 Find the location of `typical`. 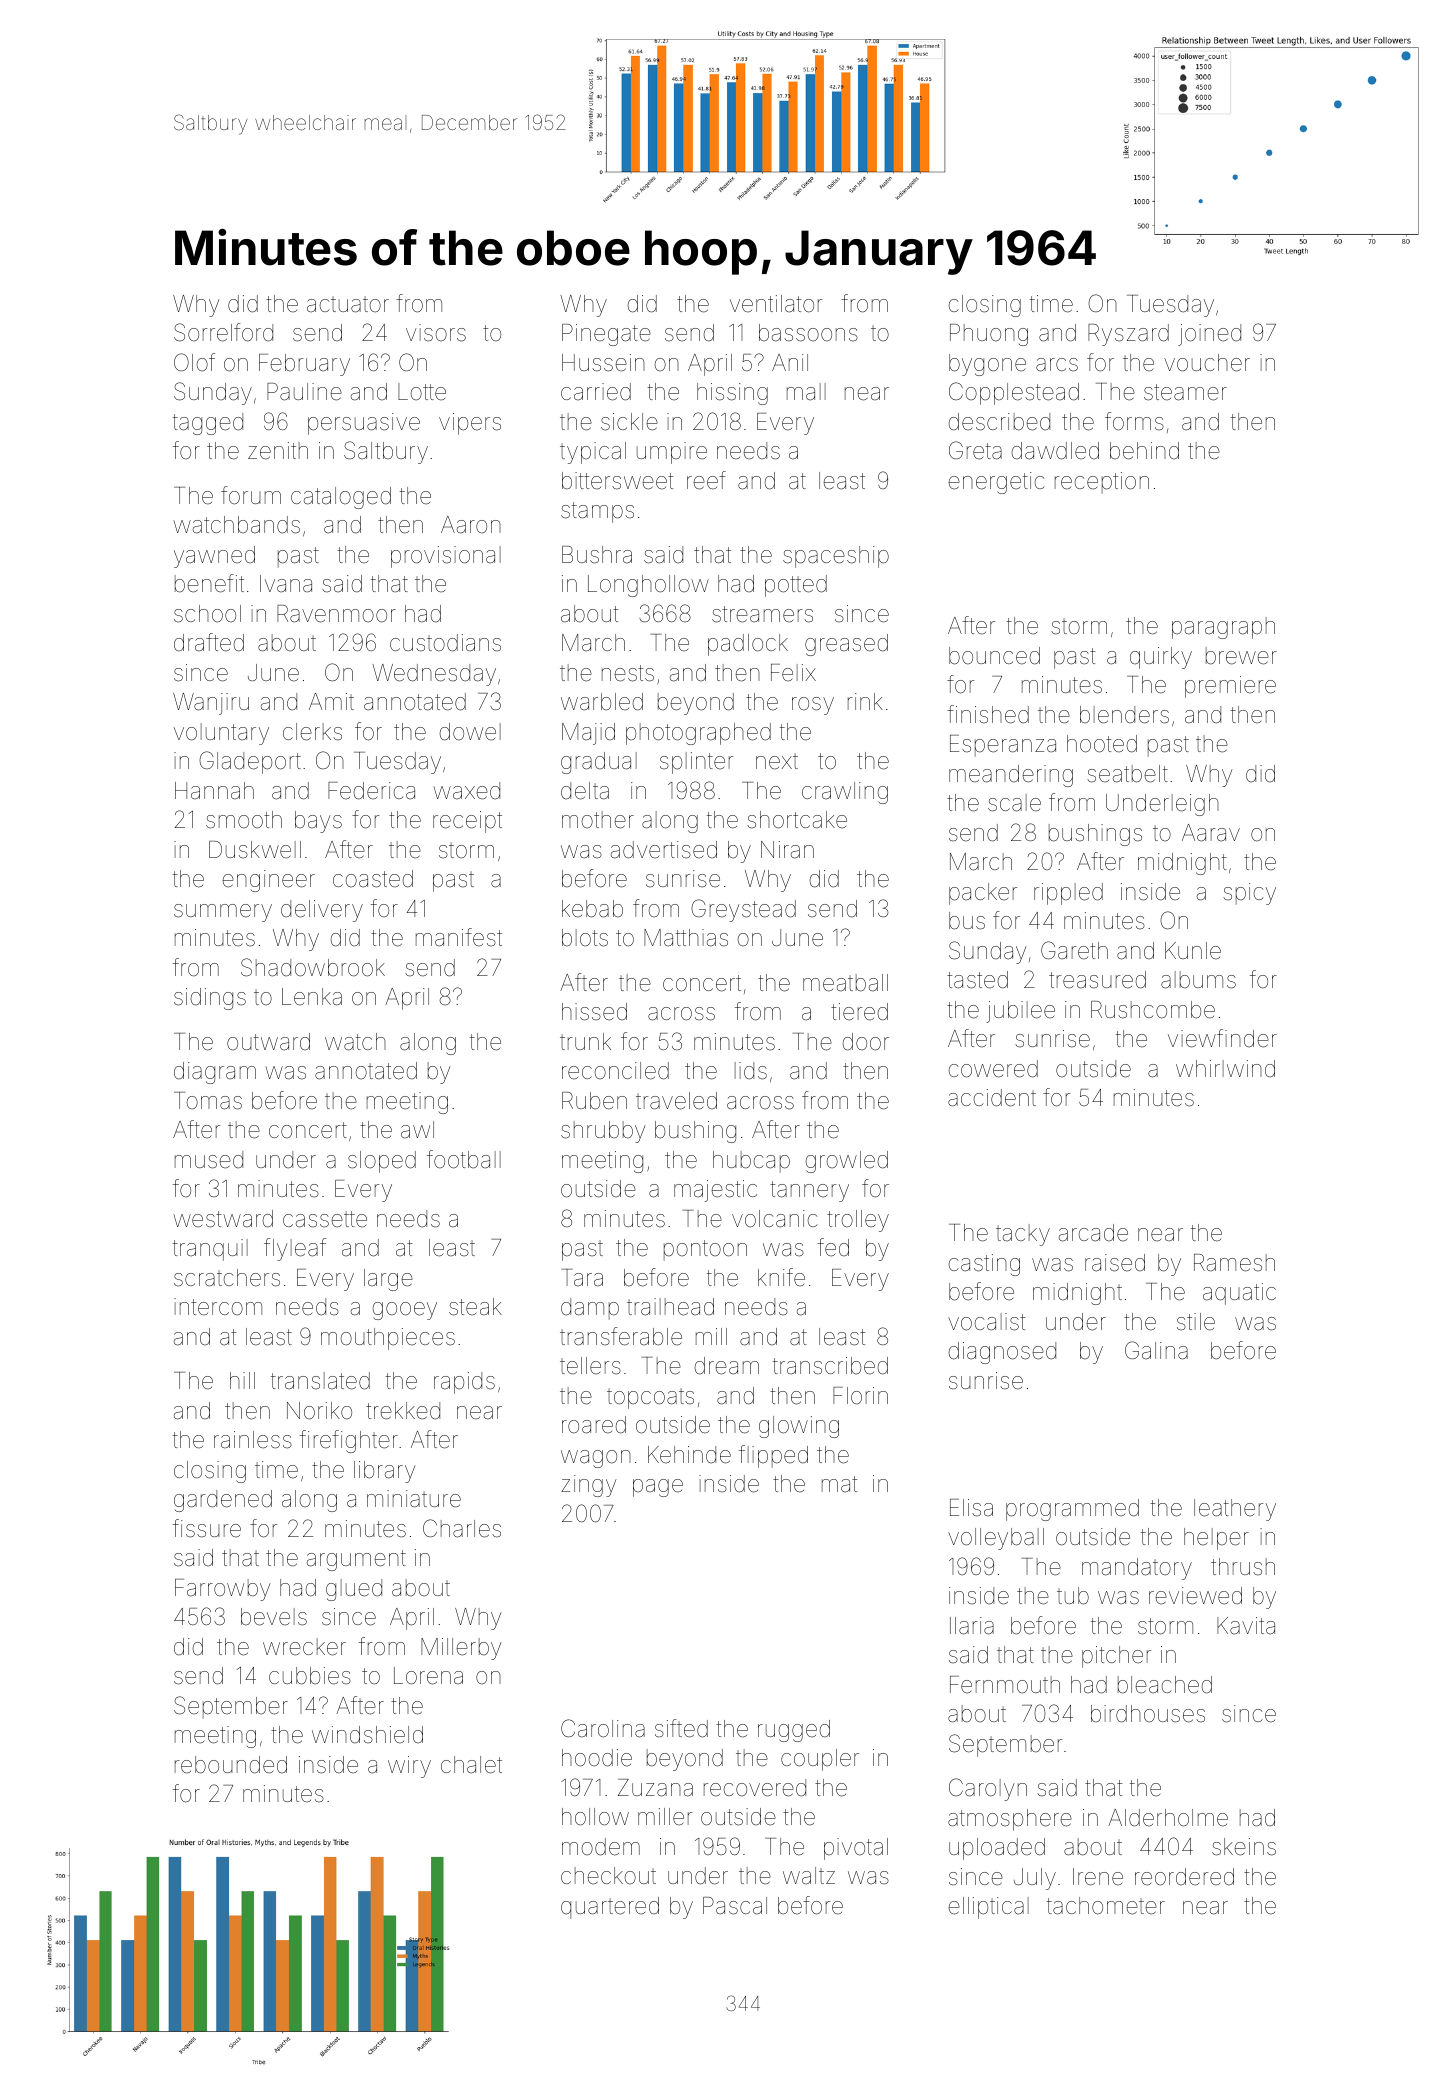

typical is located at coordinates (593, 453).
